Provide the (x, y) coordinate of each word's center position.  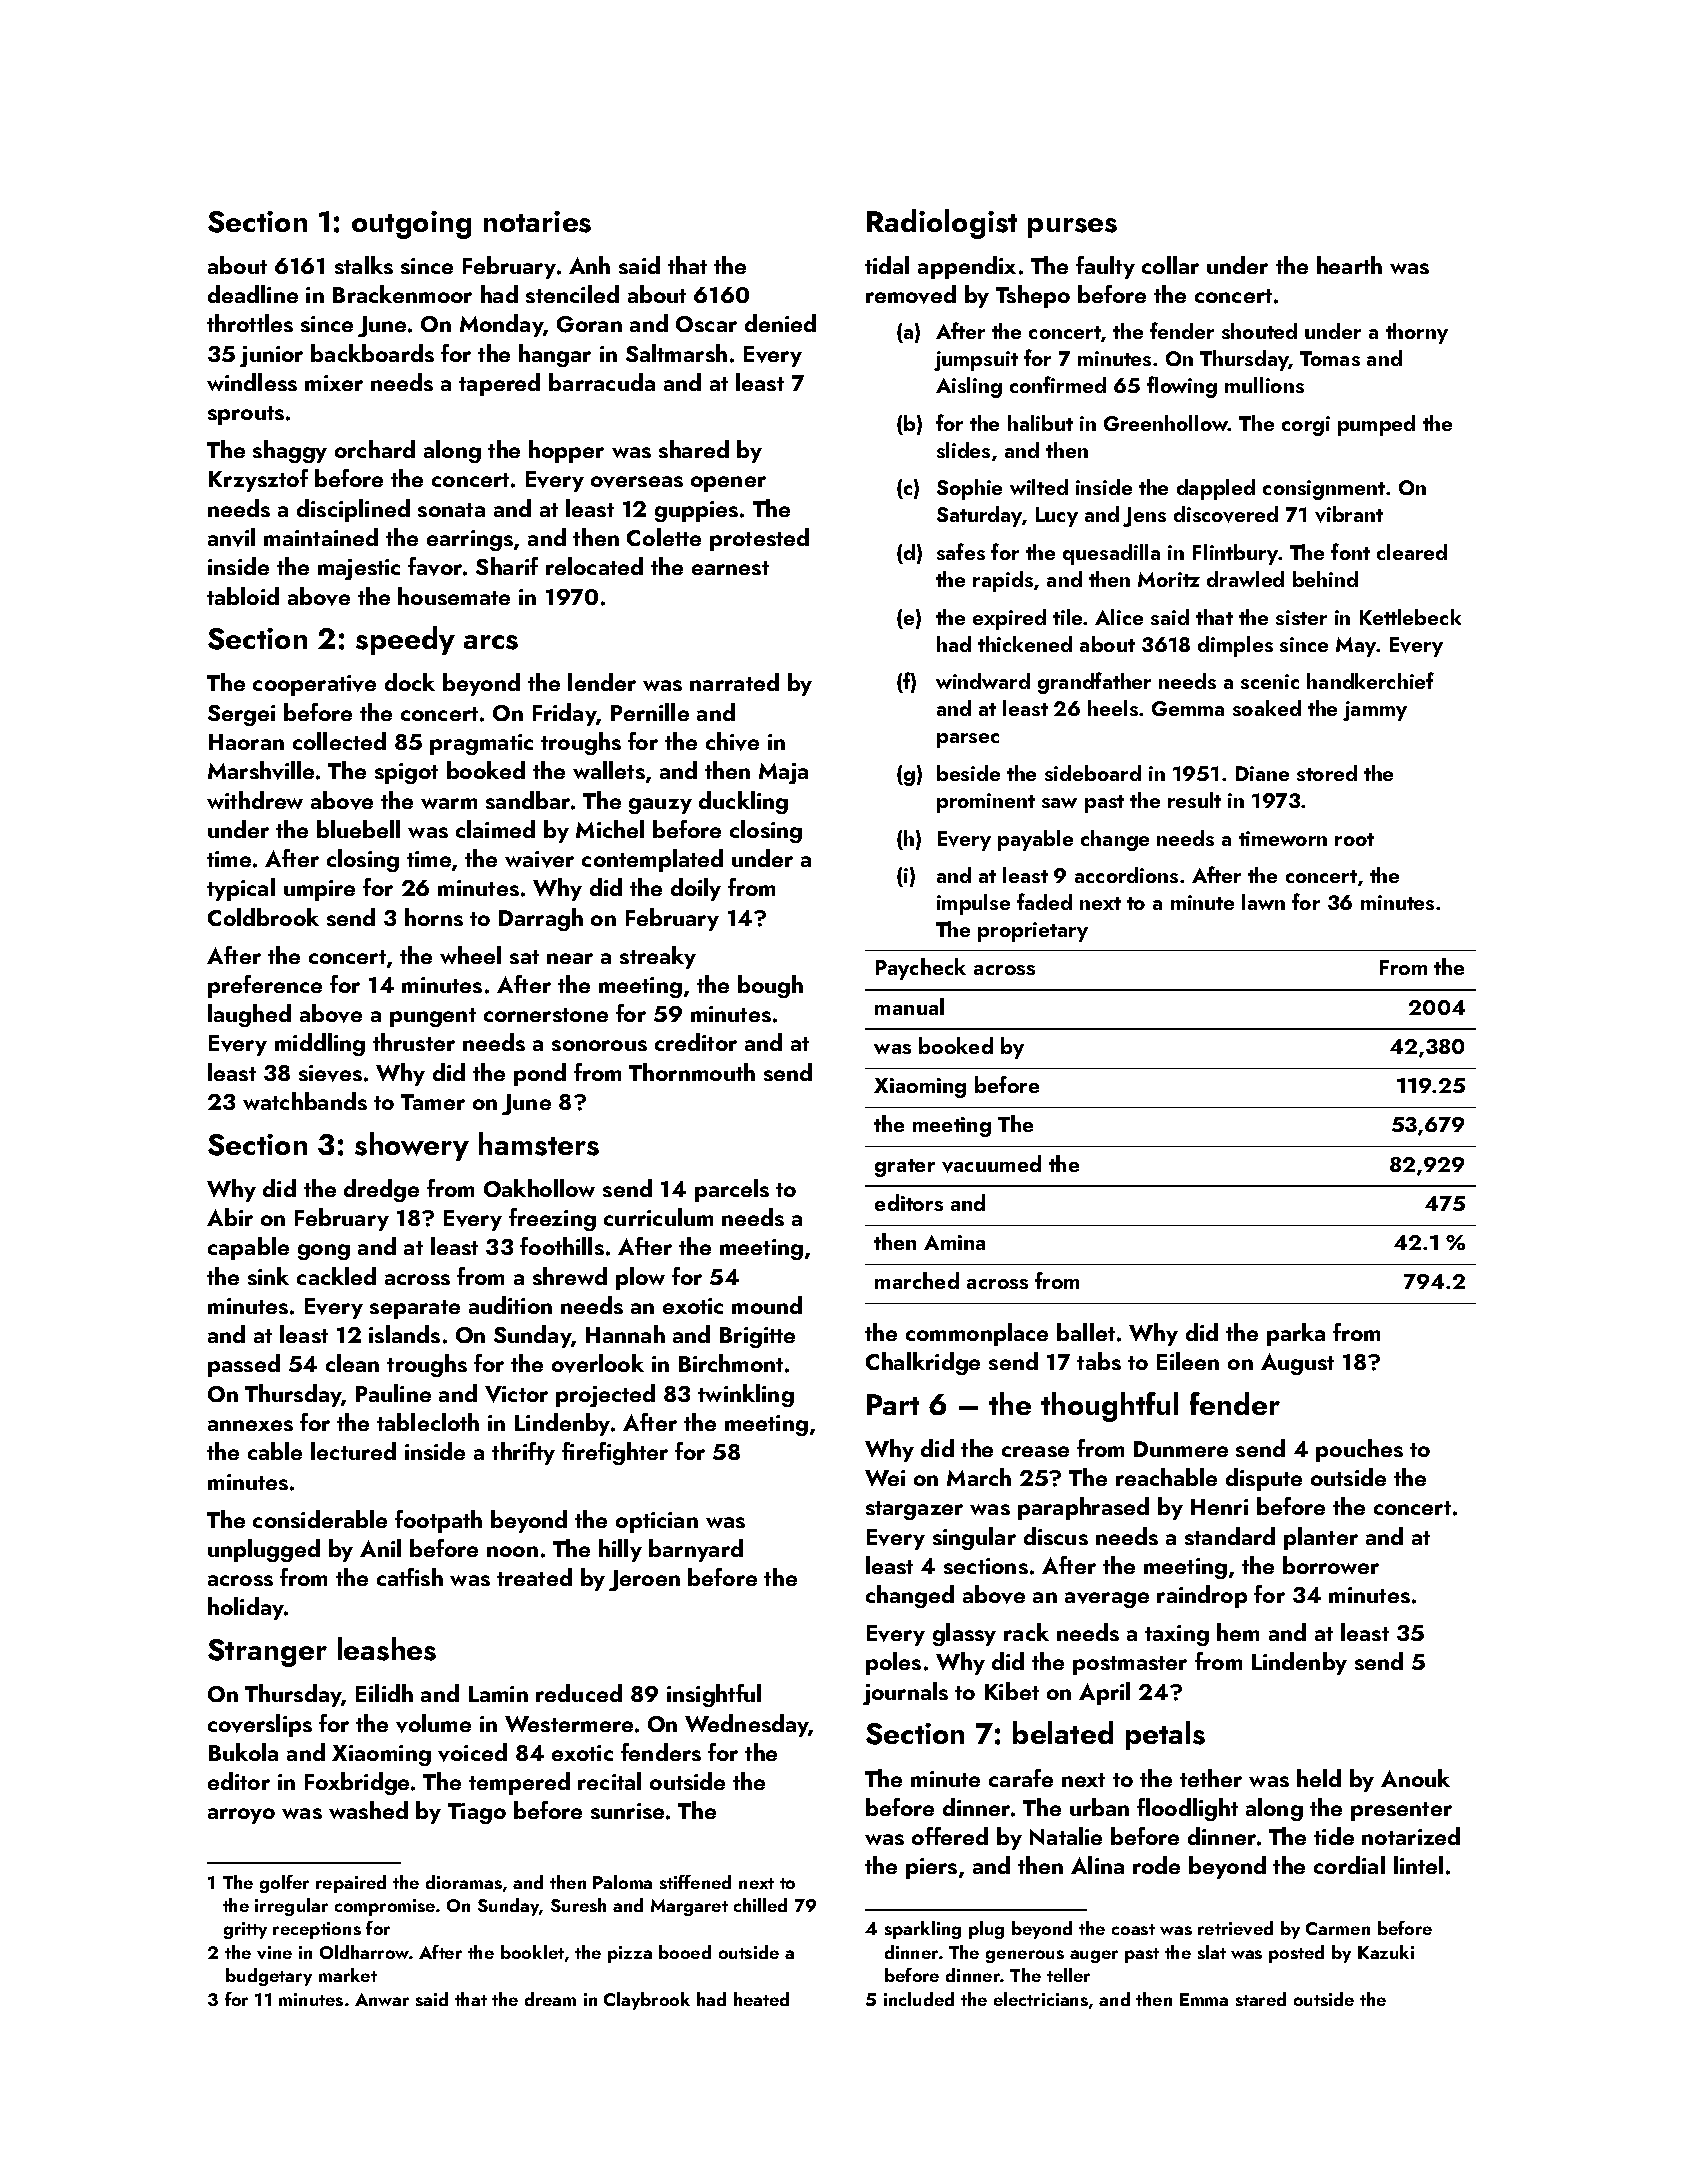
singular (974, 1538)
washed (368, 1810)
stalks (364, 265)
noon (512, 1551)
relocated (594, 566)
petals (1165, 1735)
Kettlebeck (1410, 617)
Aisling (969, 387)
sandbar (528, 800)
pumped (1376, 425)
